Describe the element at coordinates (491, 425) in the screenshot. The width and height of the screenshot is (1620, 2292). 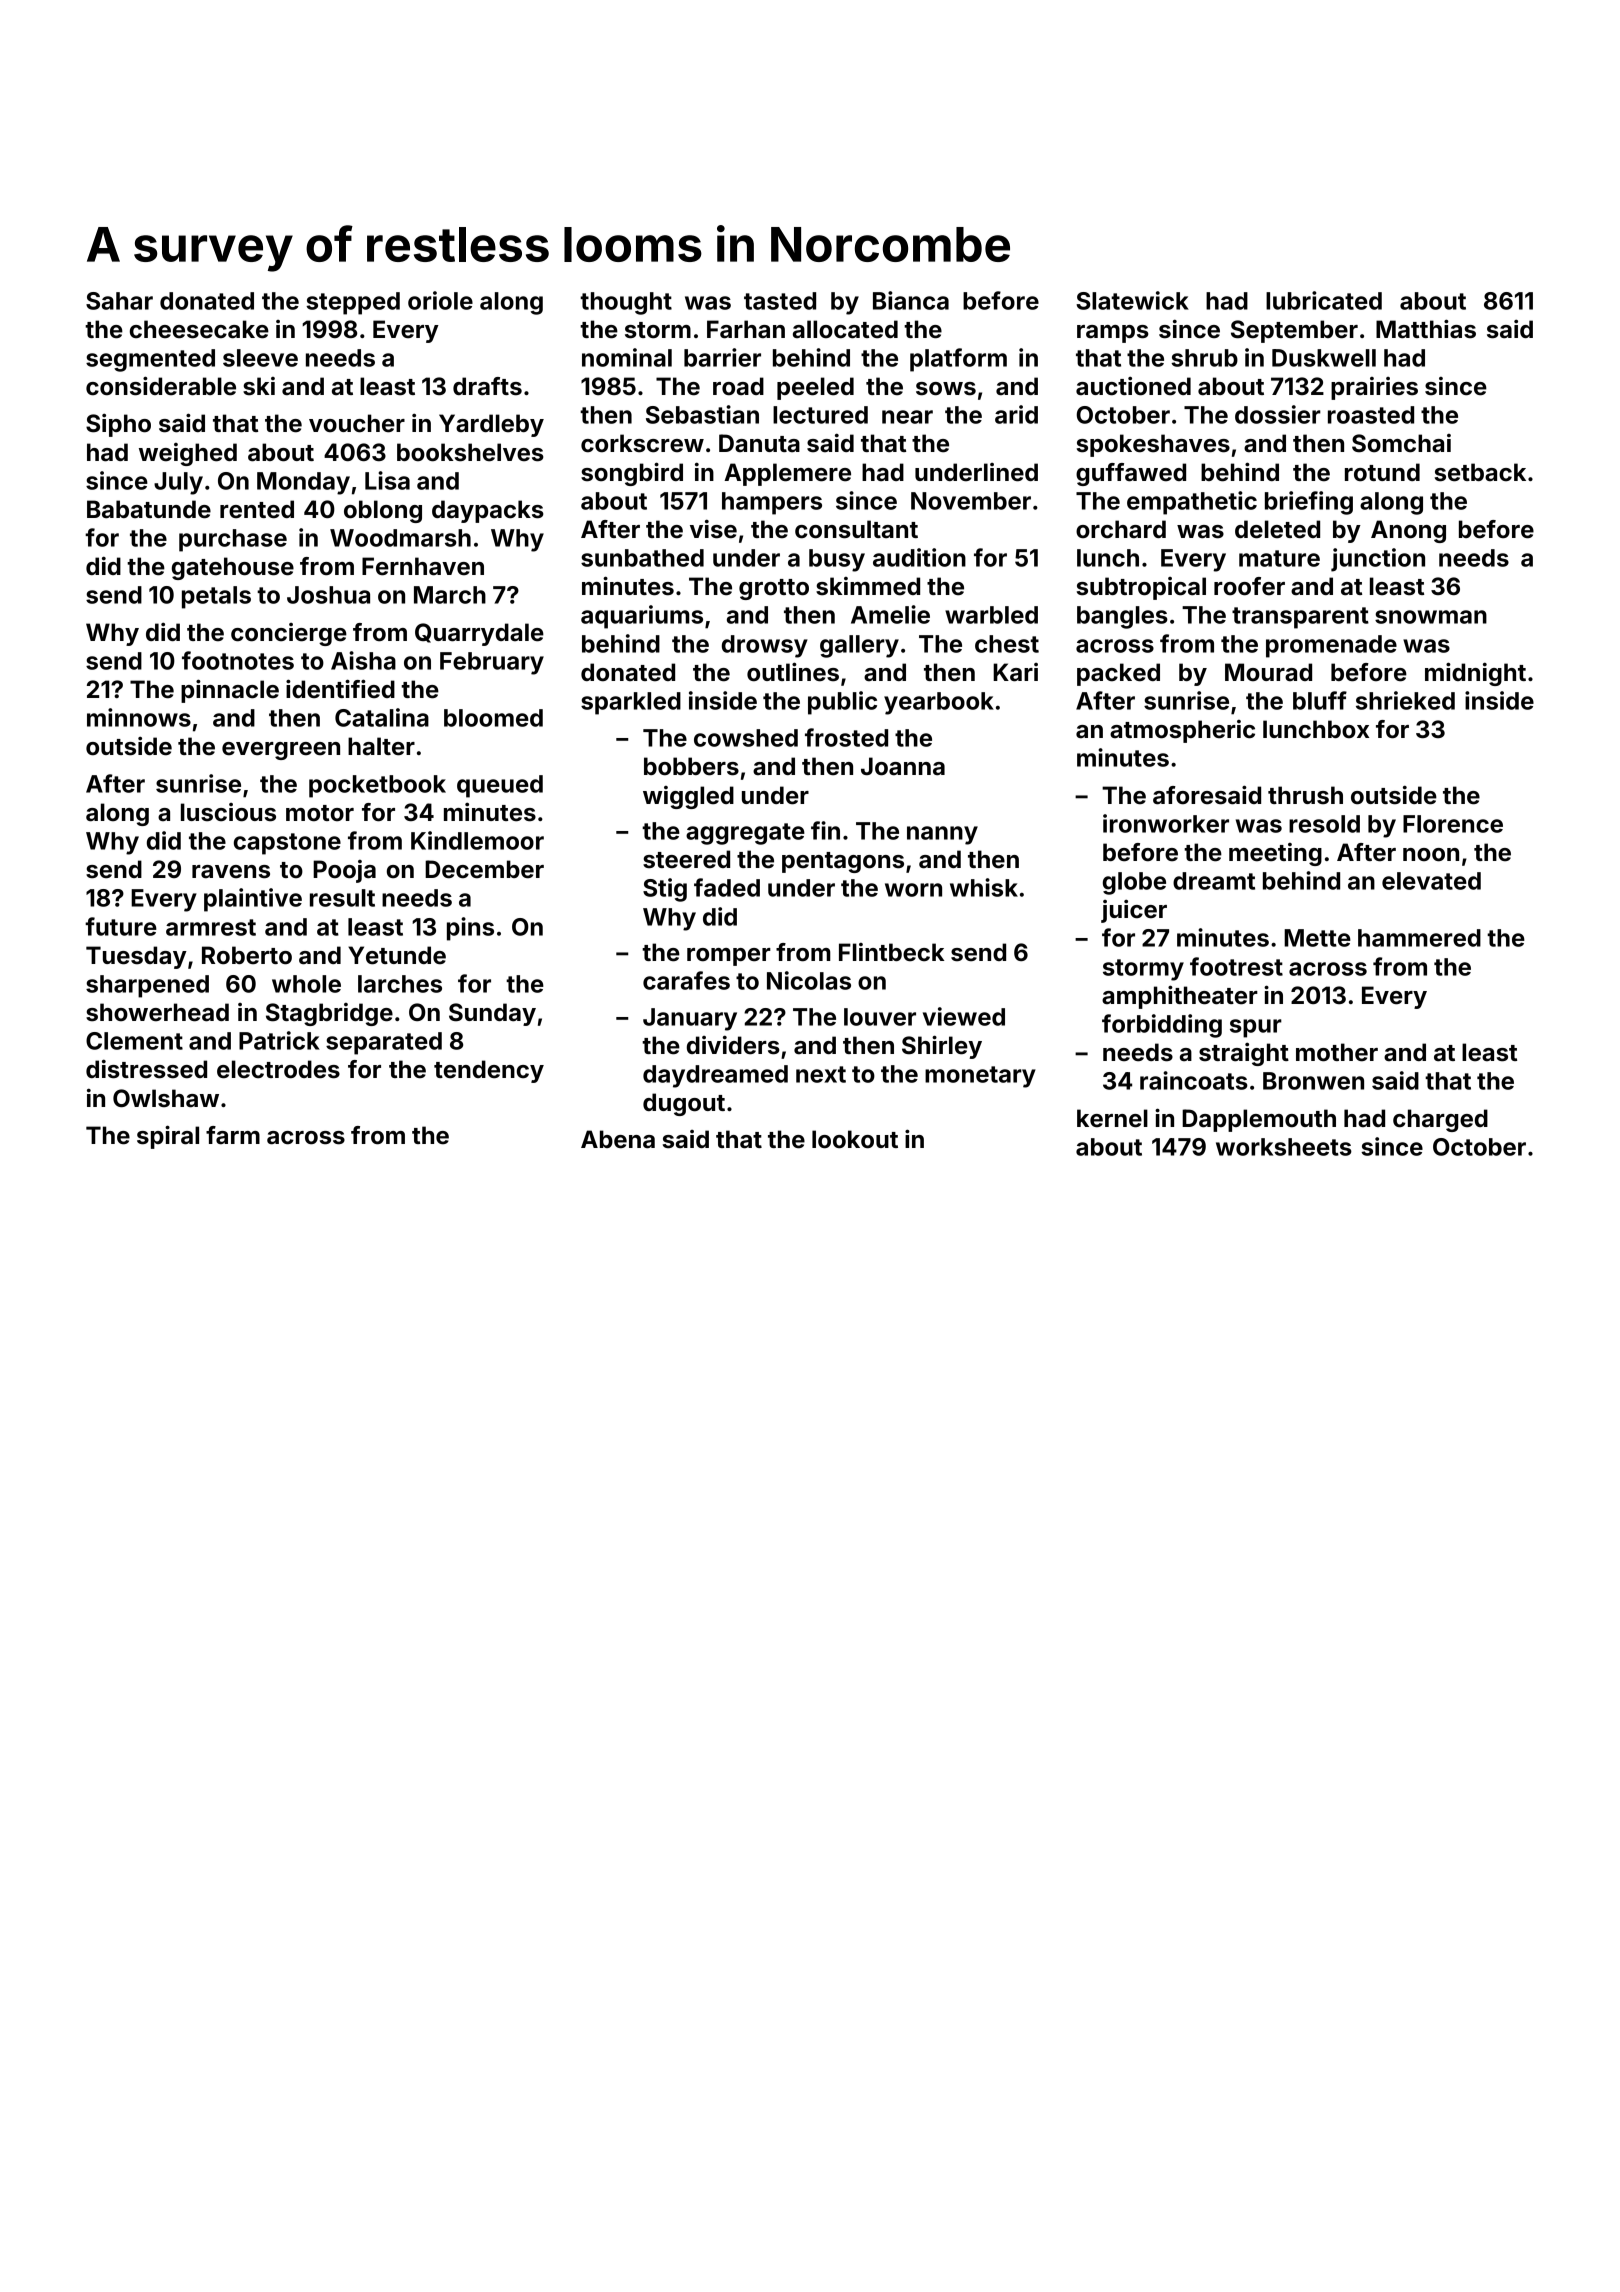
I see `Yardleby` at that location.
